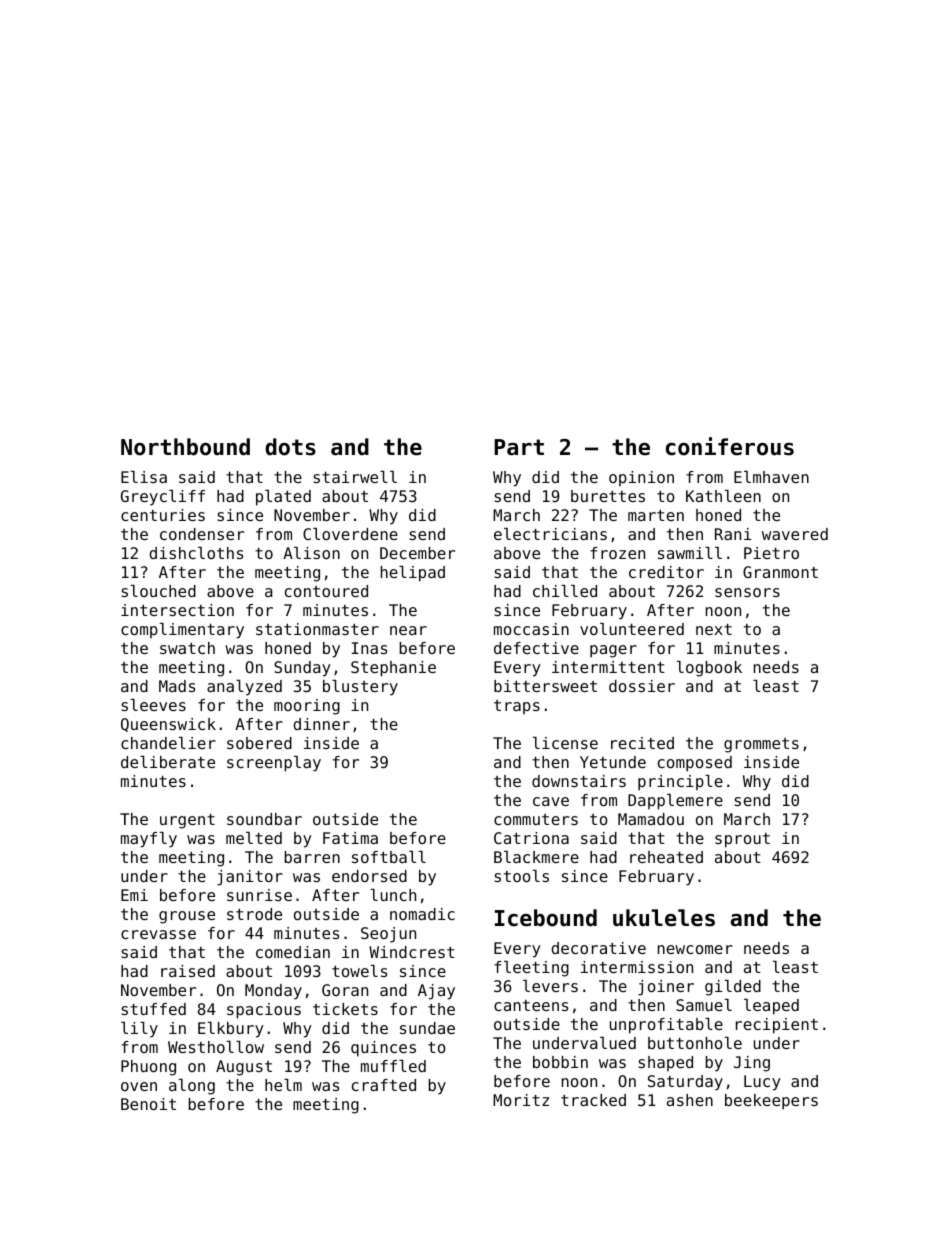 The image size is (952, 1233). What do you see at coordinates (680, 783) in the page?
I see `principle` at bounding box center [680, 783].
